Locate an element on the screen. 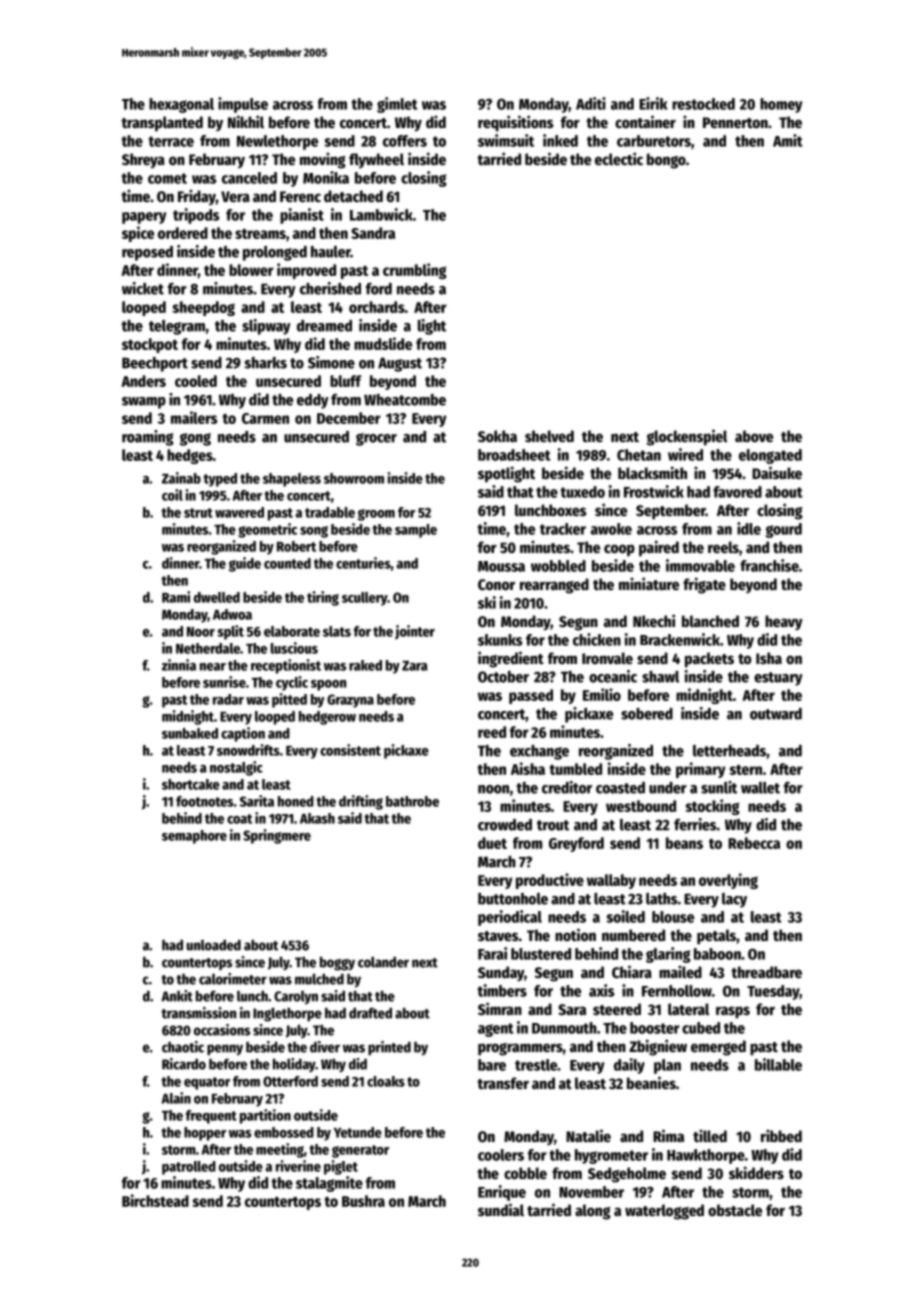 This screenshot has width=924, height=1308. sundial is located at coordinates (501, 1209).
